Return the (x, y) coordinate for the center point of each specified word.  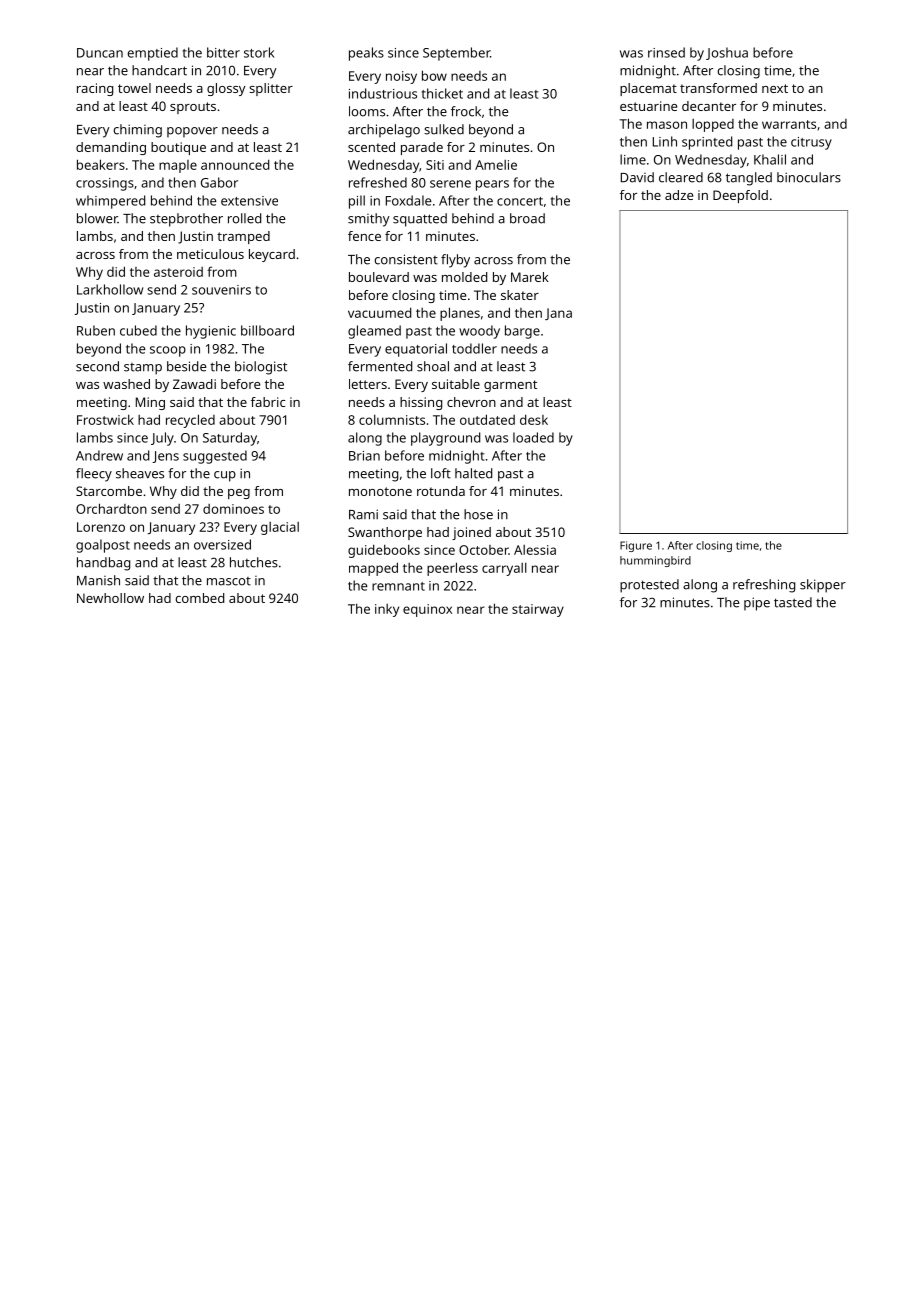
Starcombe (109, 491)
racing (95, 89)
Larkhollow (110, 289)
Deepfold (740, 196)
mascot (229, 581)
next (775, 88)
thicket (442, 93)
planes (460, 314)
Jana (558, 314)
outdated (487, 419)
